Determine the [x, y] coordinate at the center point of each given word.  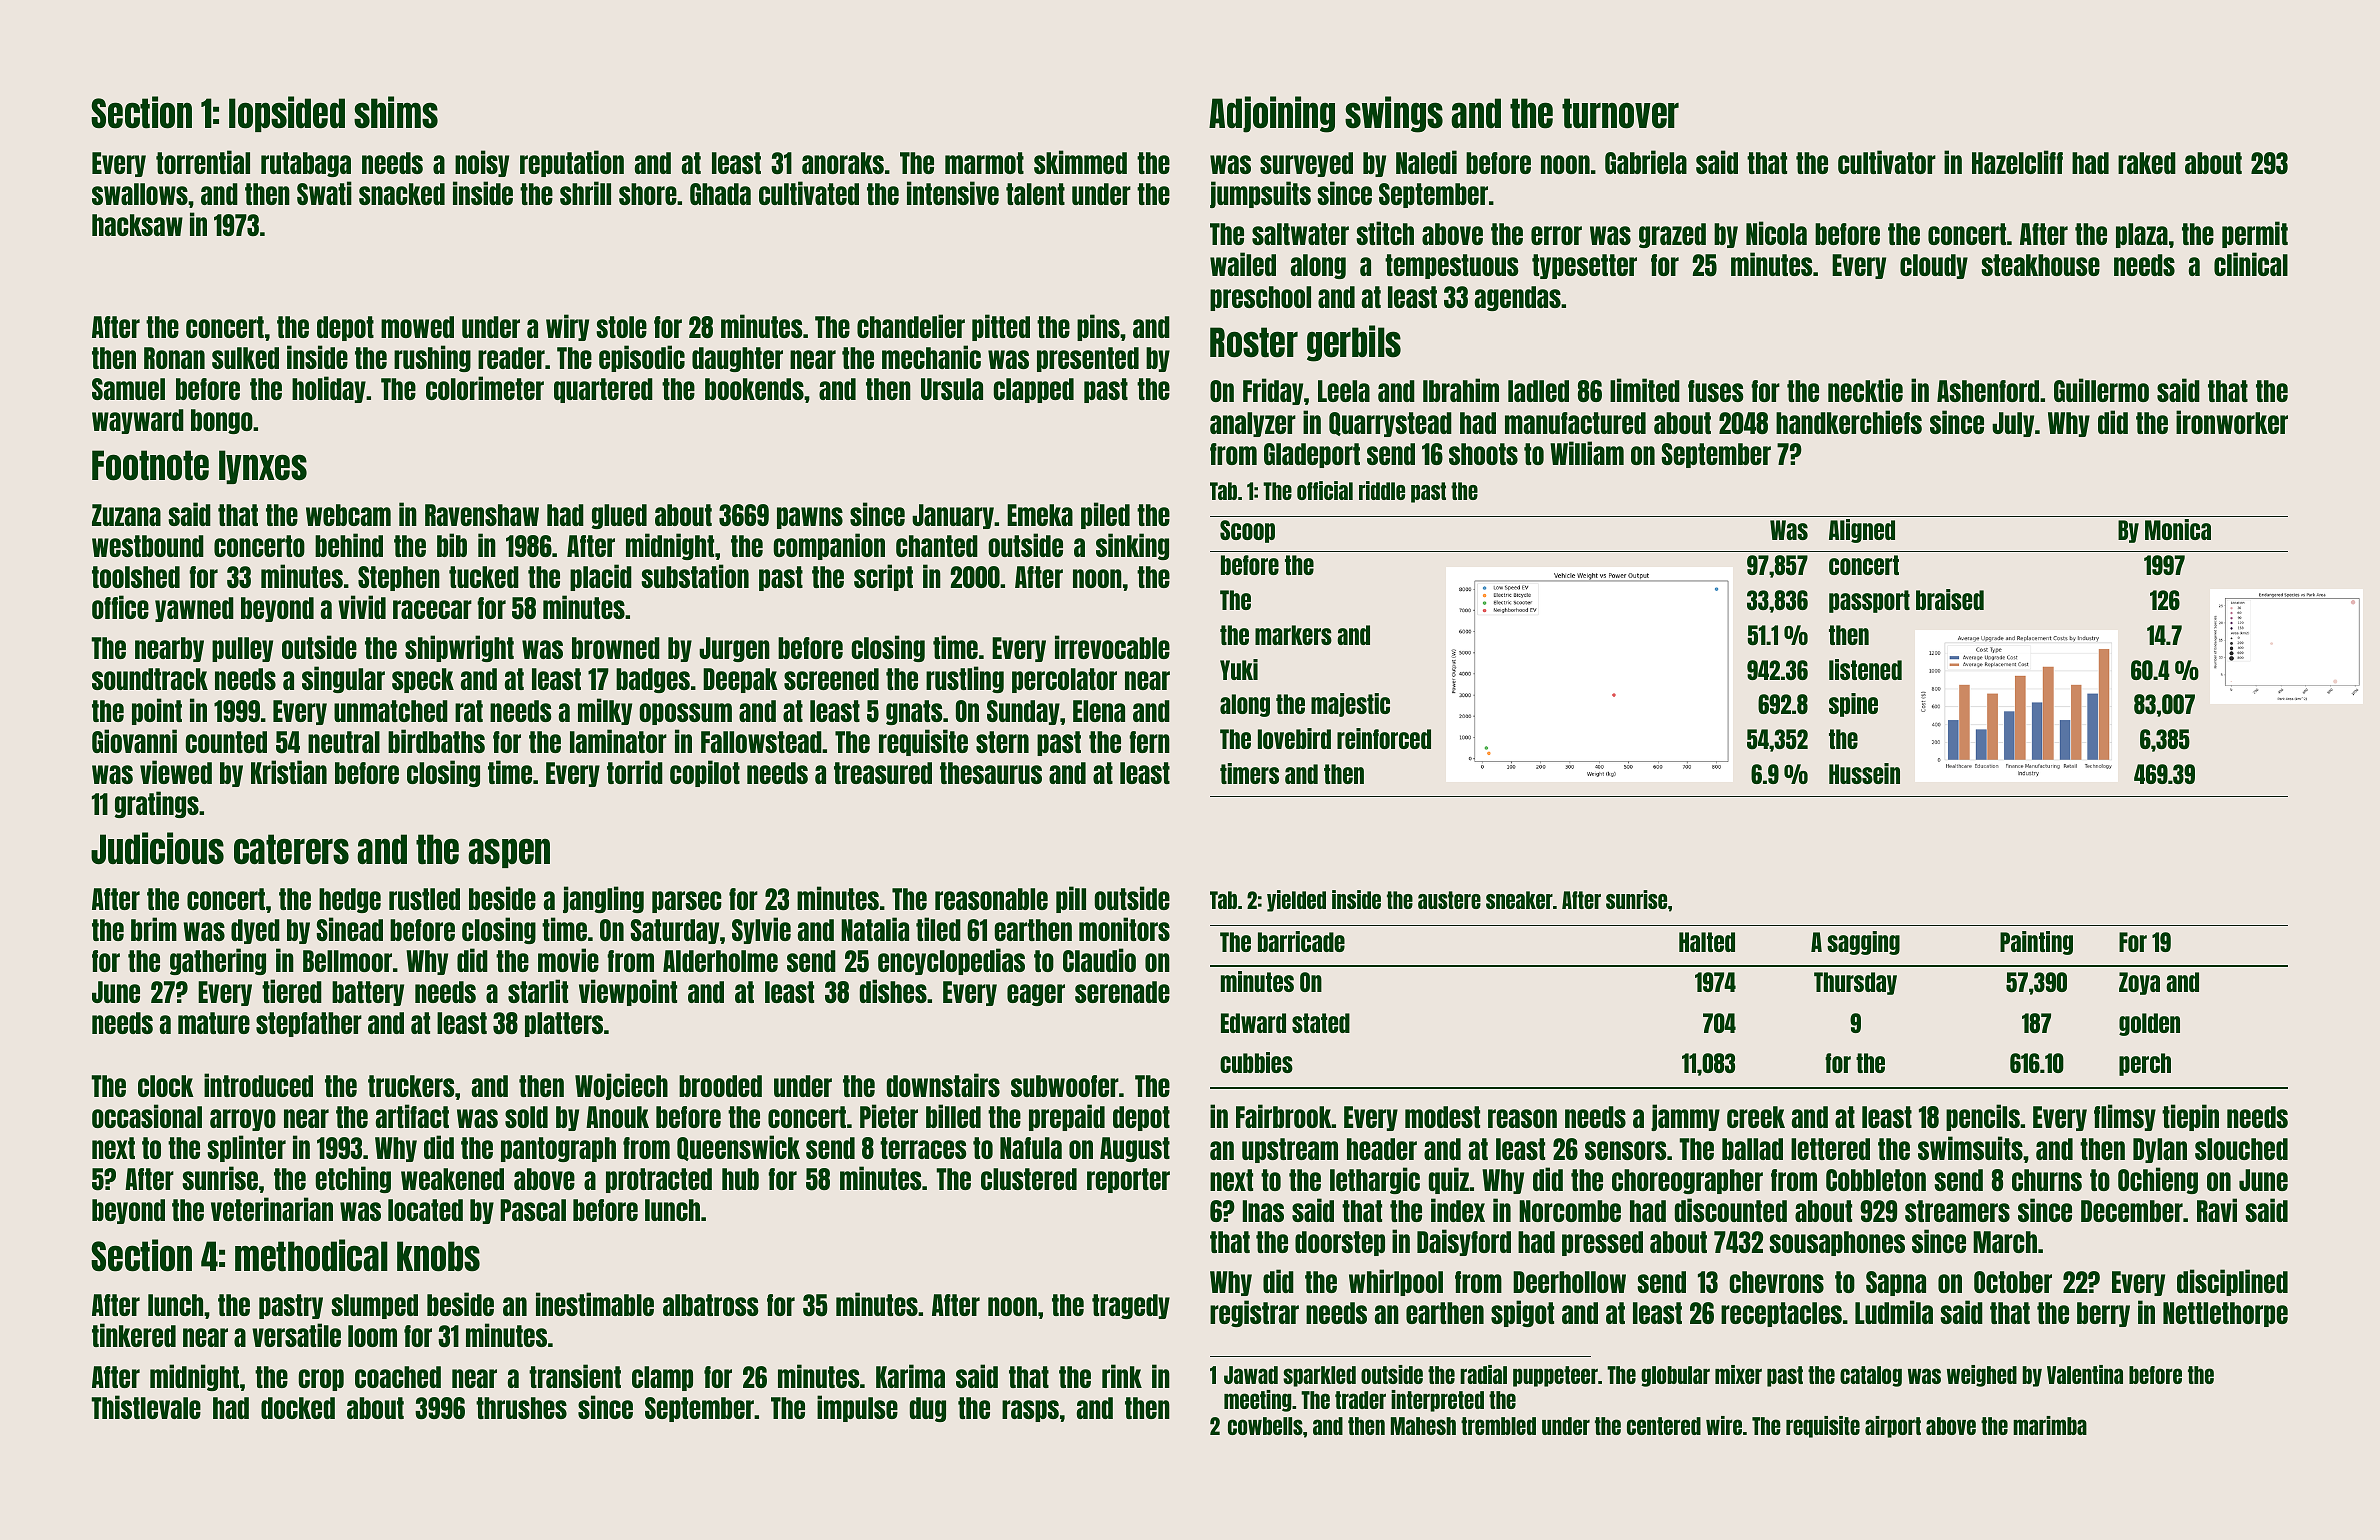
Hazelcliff [2017, 162]
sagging [1863, 943]
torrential [203, 162]
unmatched [391, 711]
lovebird [1294, 738]
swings [1394, 114]
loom [372, 1336]
